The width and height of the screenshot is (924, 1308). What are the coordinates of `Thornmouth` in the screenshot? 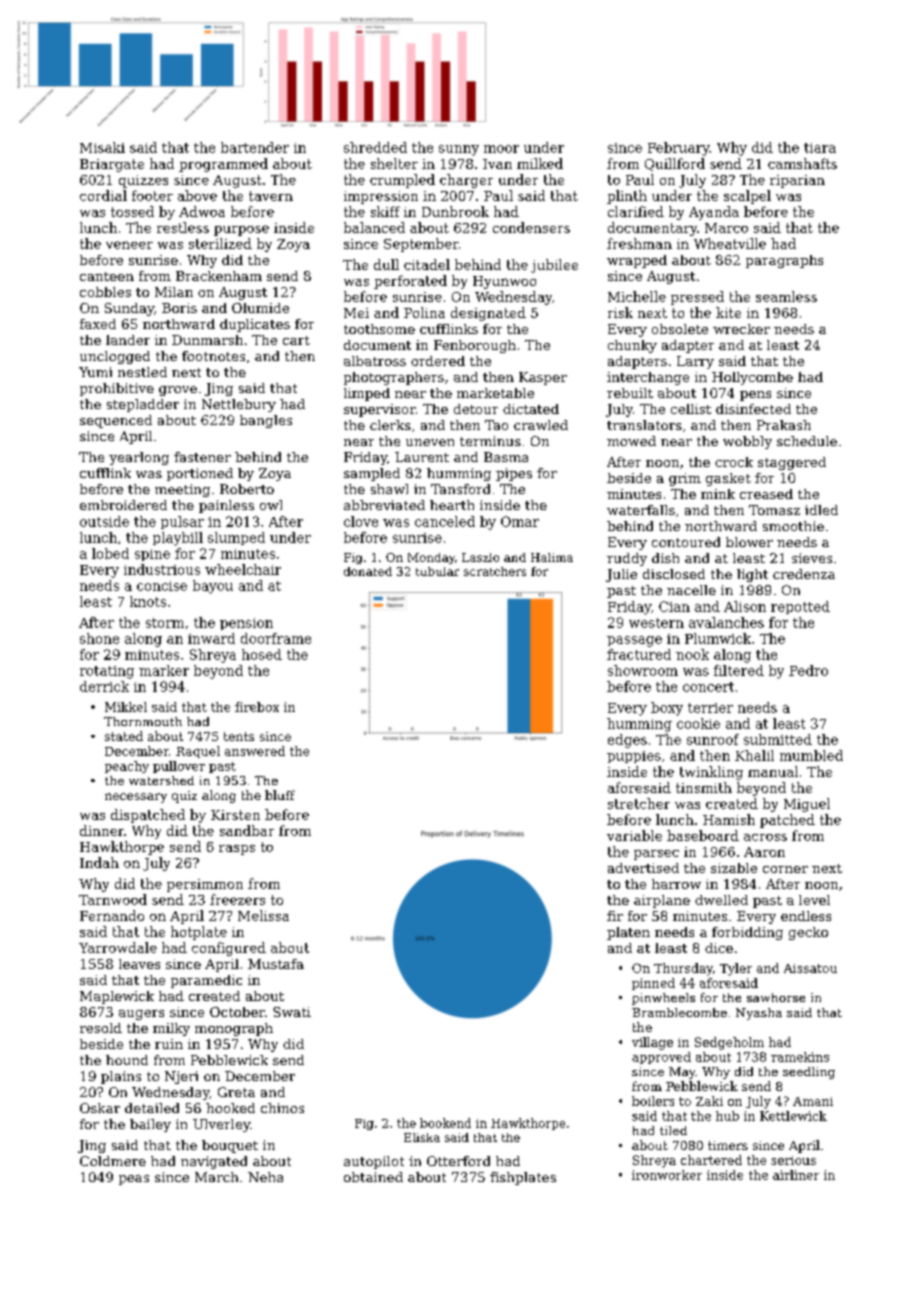 It's located at (143, 721).
